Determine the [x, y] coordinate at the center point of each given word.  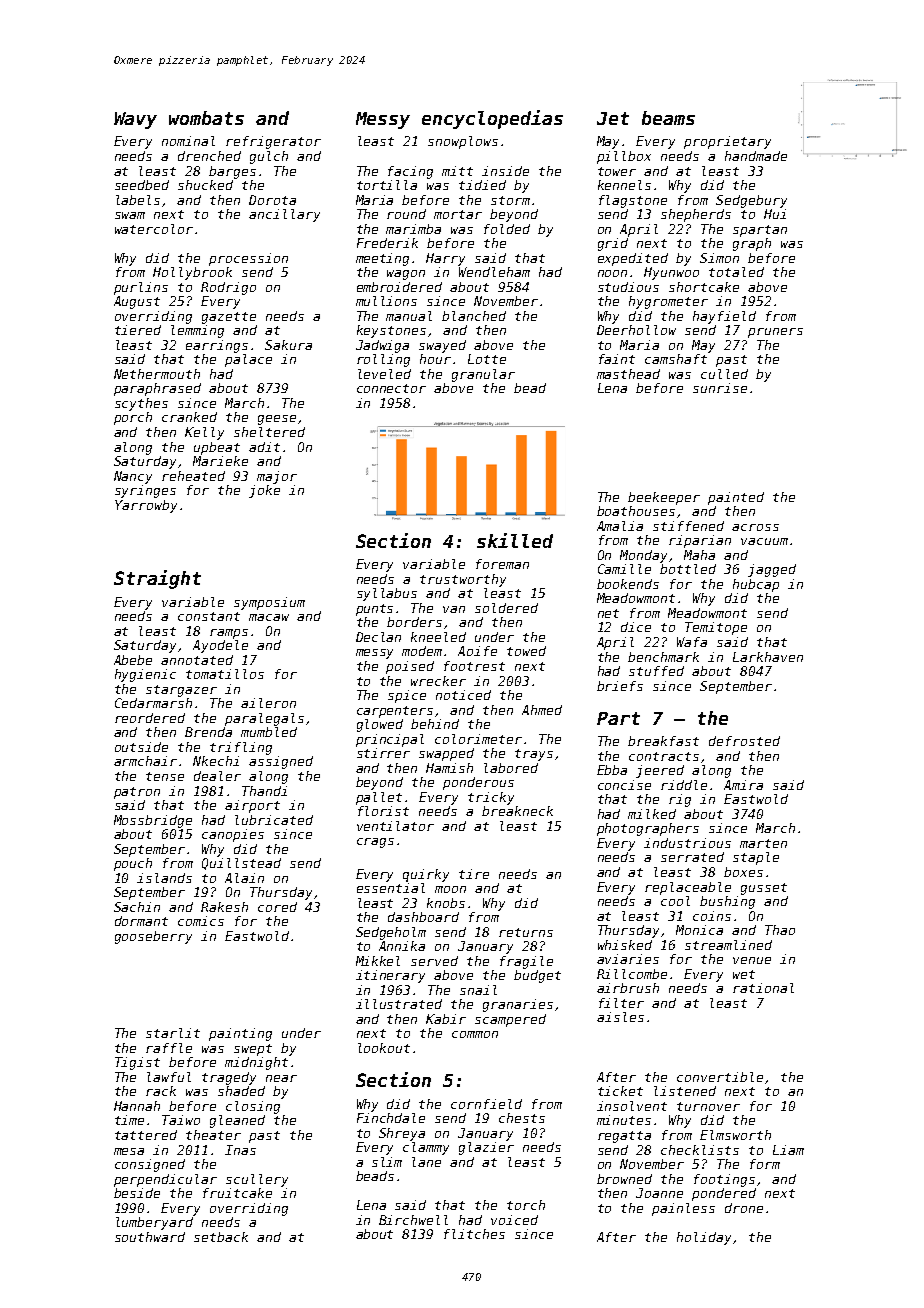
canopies [233, 835]
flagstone [633, 201]
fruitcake [237, 1193]
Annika [402, 946]
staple [756, 858]
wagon [406, 275]
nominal [188, 141]
